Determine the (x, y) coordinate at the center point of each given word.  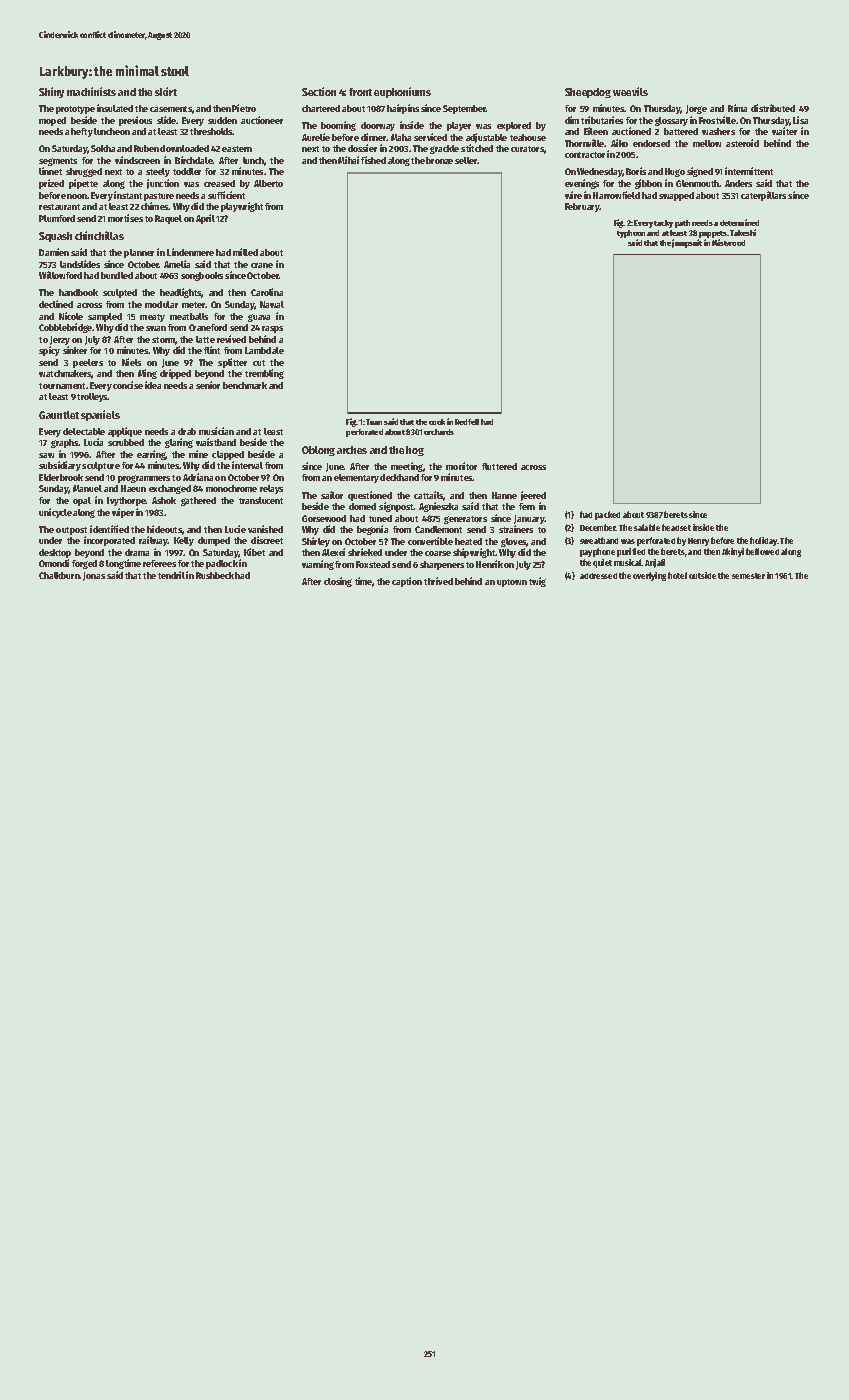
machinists (91, 91)
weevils (630, 91)
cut (259, 363)
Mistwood (728, 242)
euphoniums (402, 92)
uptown (512, 583)
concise (128, 385)
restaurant (59, 207)
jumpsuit (687, 243)
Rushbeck (215, 575)
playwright (242, 207)
